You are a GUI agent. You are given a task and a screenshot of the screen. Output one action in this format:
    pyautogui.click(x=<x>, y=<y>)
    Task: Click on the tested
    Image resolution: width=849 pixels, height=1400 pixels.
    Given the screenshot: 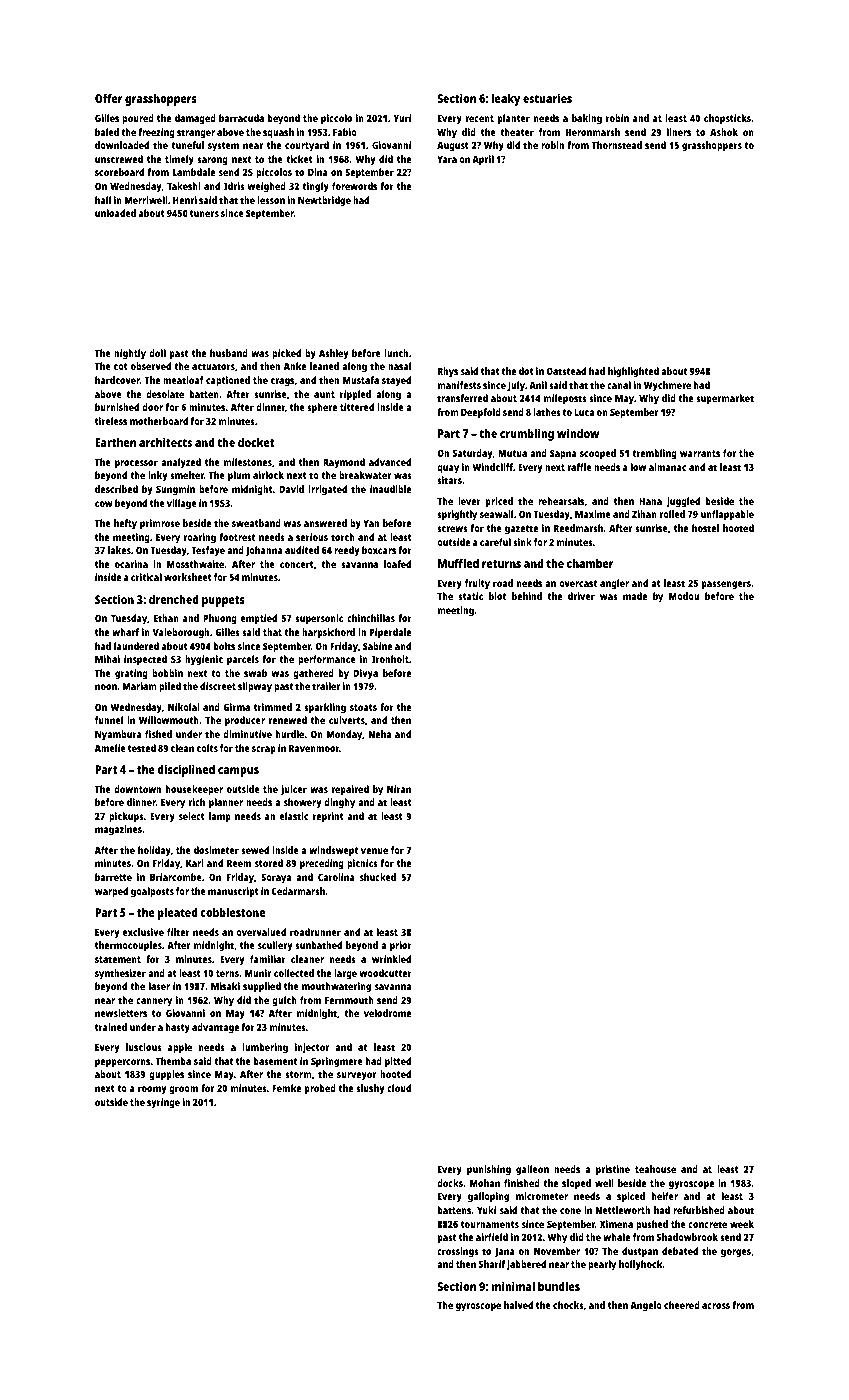 What is the action you would take?
    pyautogui.click(x=142, y=748)
